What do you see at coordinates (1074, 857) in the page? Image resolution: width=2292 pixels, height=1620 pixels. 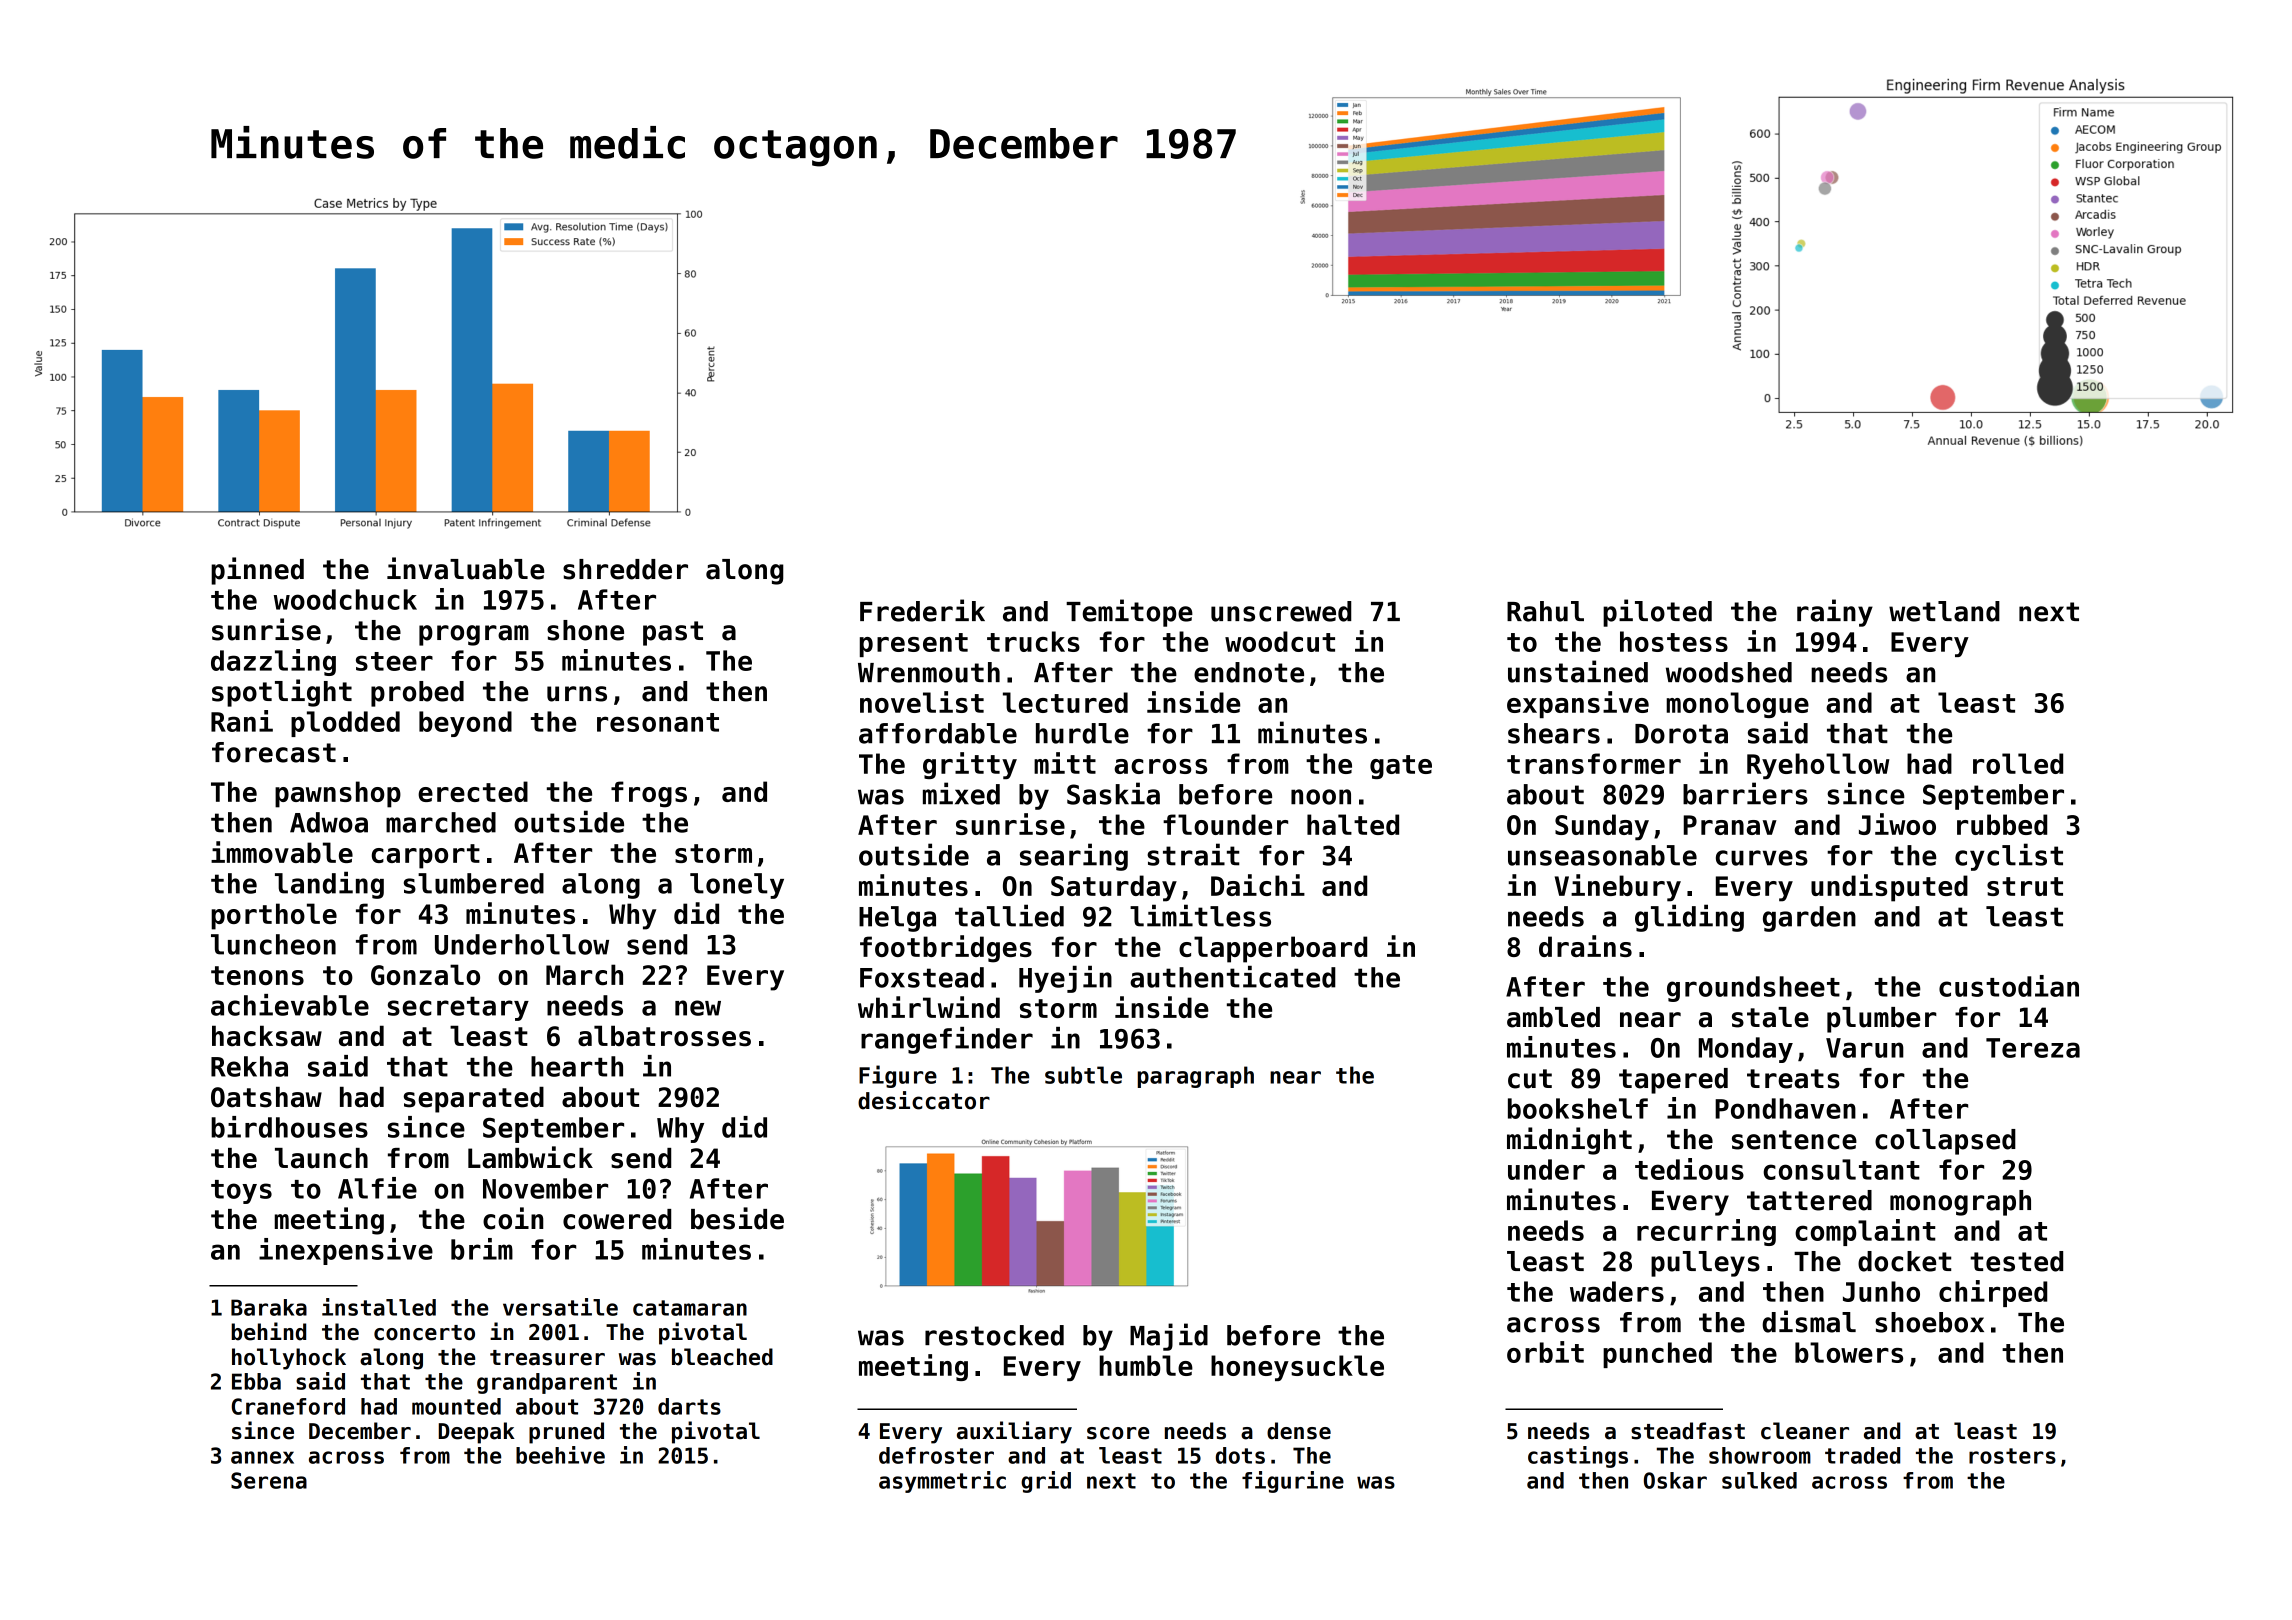 I see `searing` at bounding box center [1074, 857].
